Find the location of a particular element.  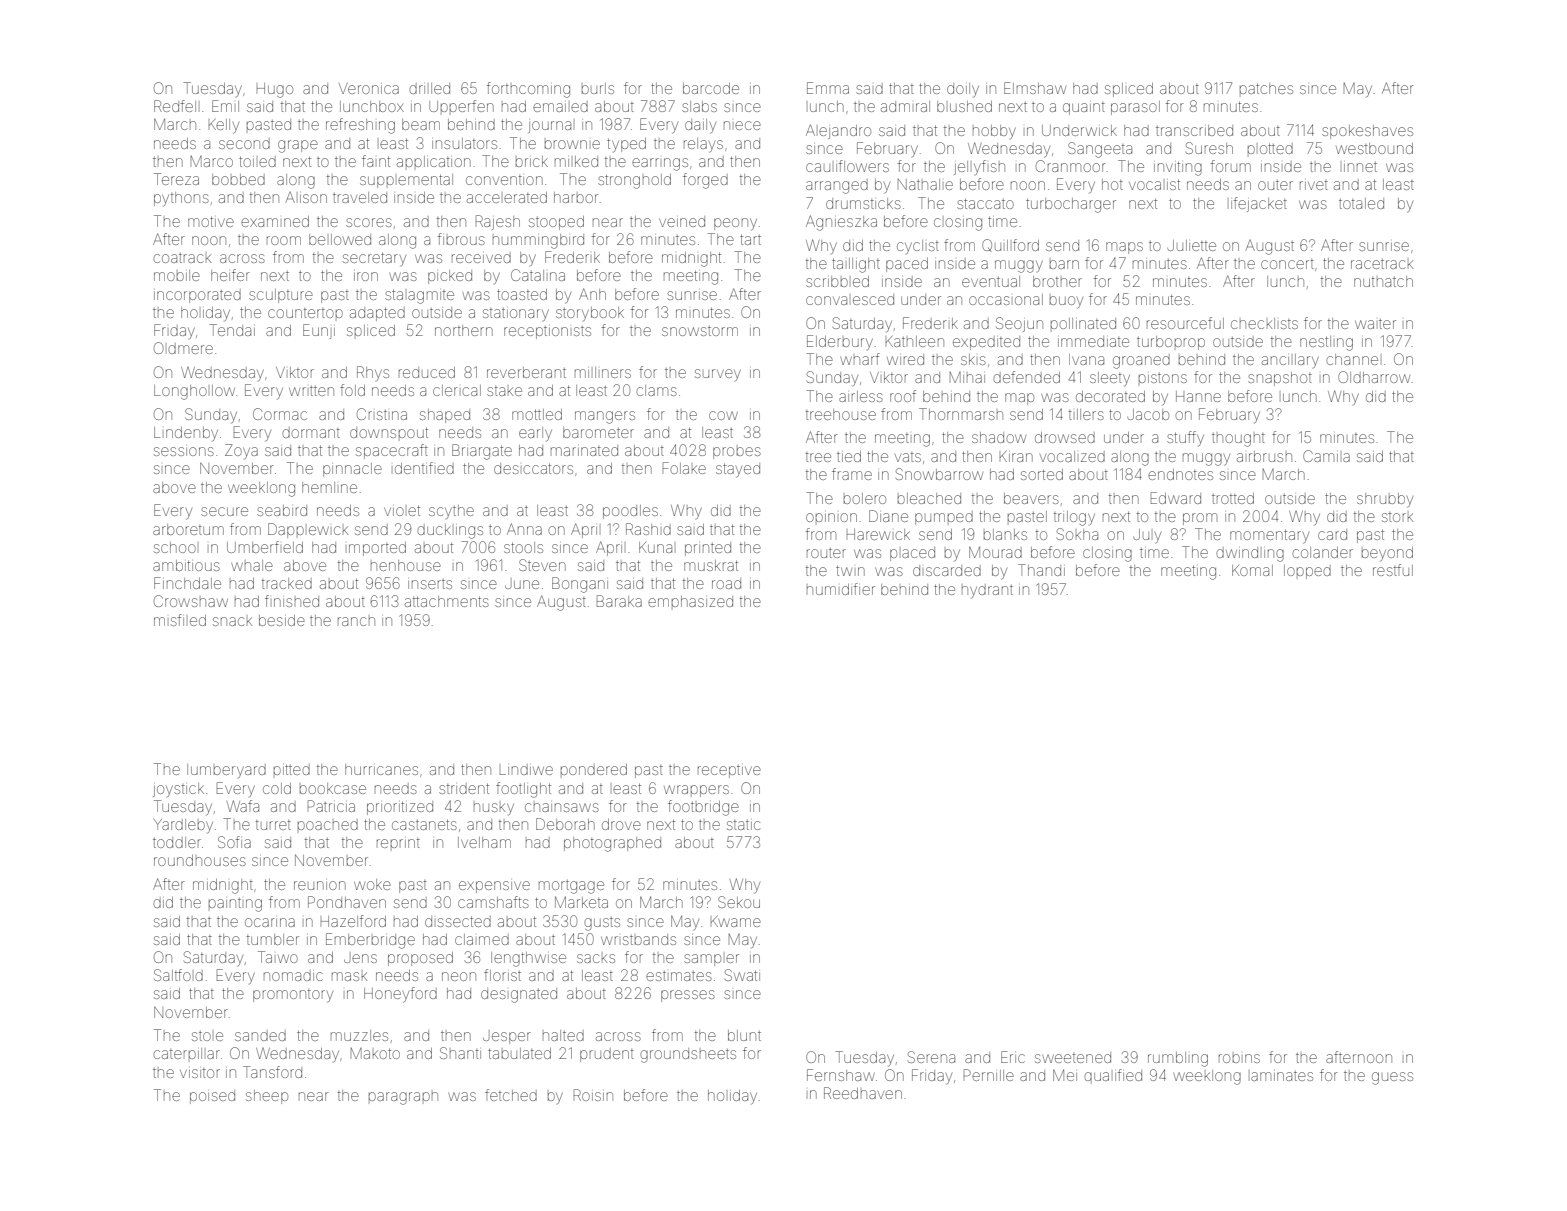

Kwame is located at coordinates (735, 921).
